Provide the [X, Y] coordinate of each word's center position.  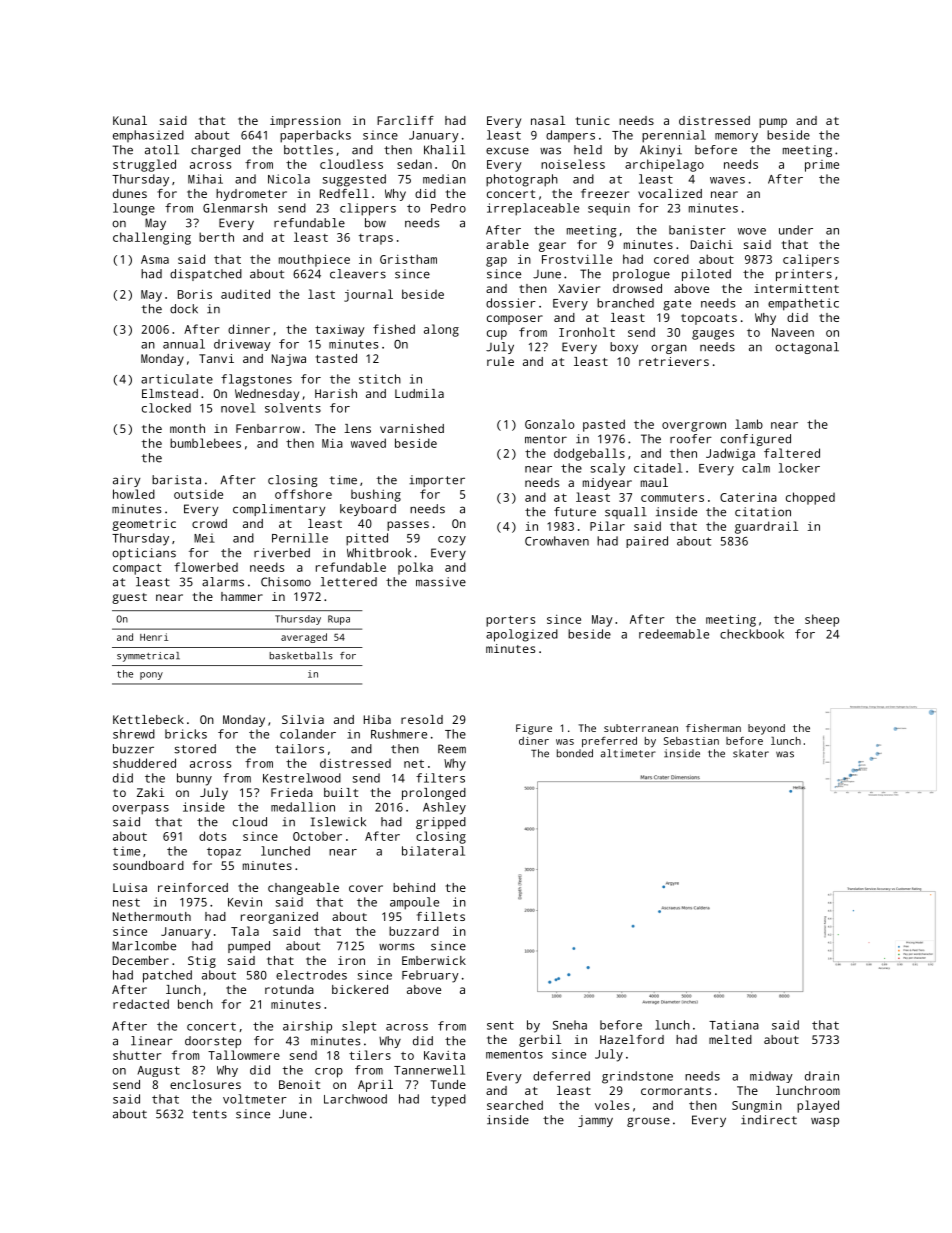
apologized [522, 635]
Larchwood [355, 1099]
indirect [769, 1120]
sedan [414, 164]
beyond [766, 729]
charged [215, 151]
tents [209, 1114]
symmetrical [148, 657]
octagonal [807, 348]
